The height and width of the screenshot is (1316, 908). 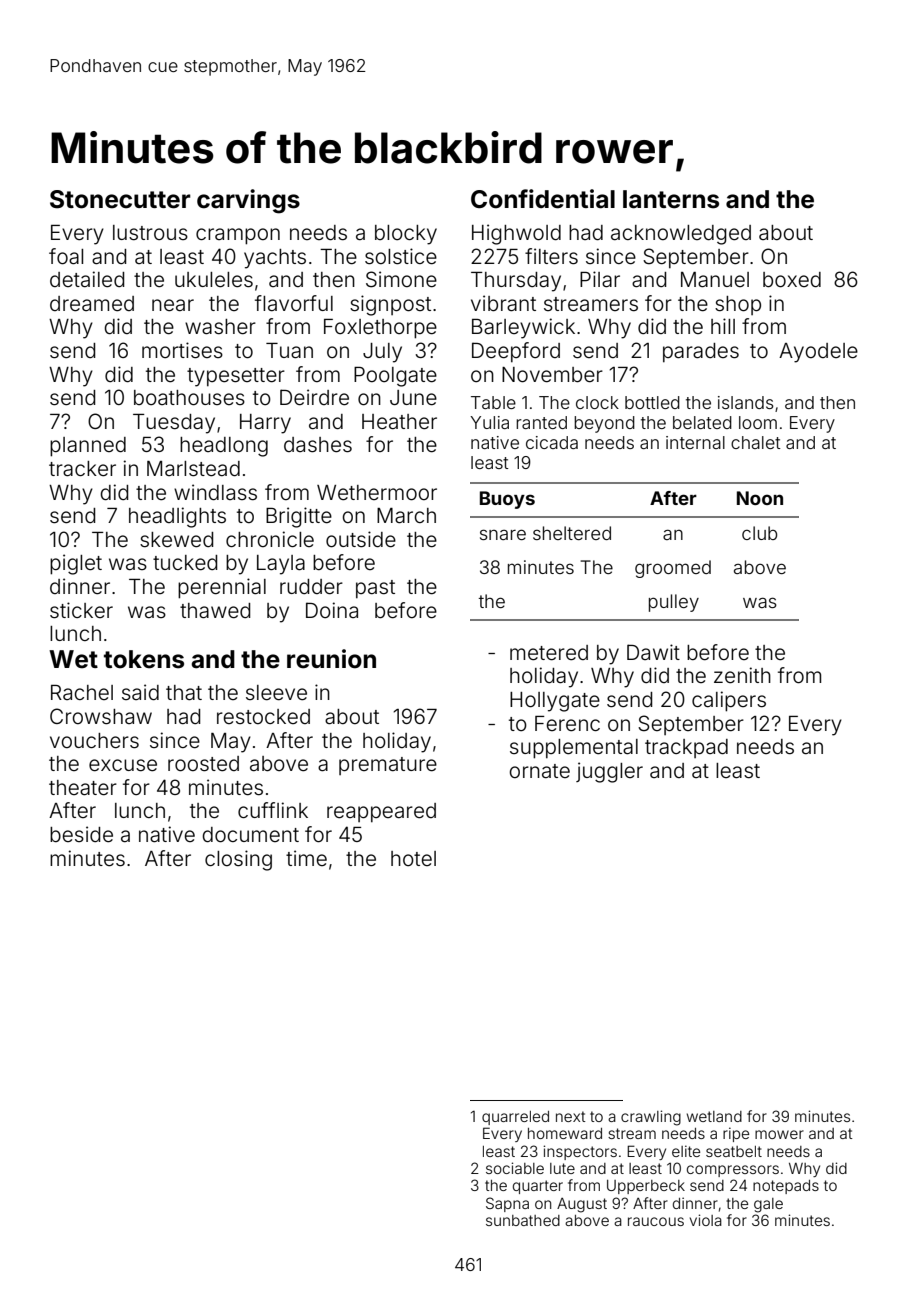 I want to click on Stonecutter, so click(x=120, y=199).
